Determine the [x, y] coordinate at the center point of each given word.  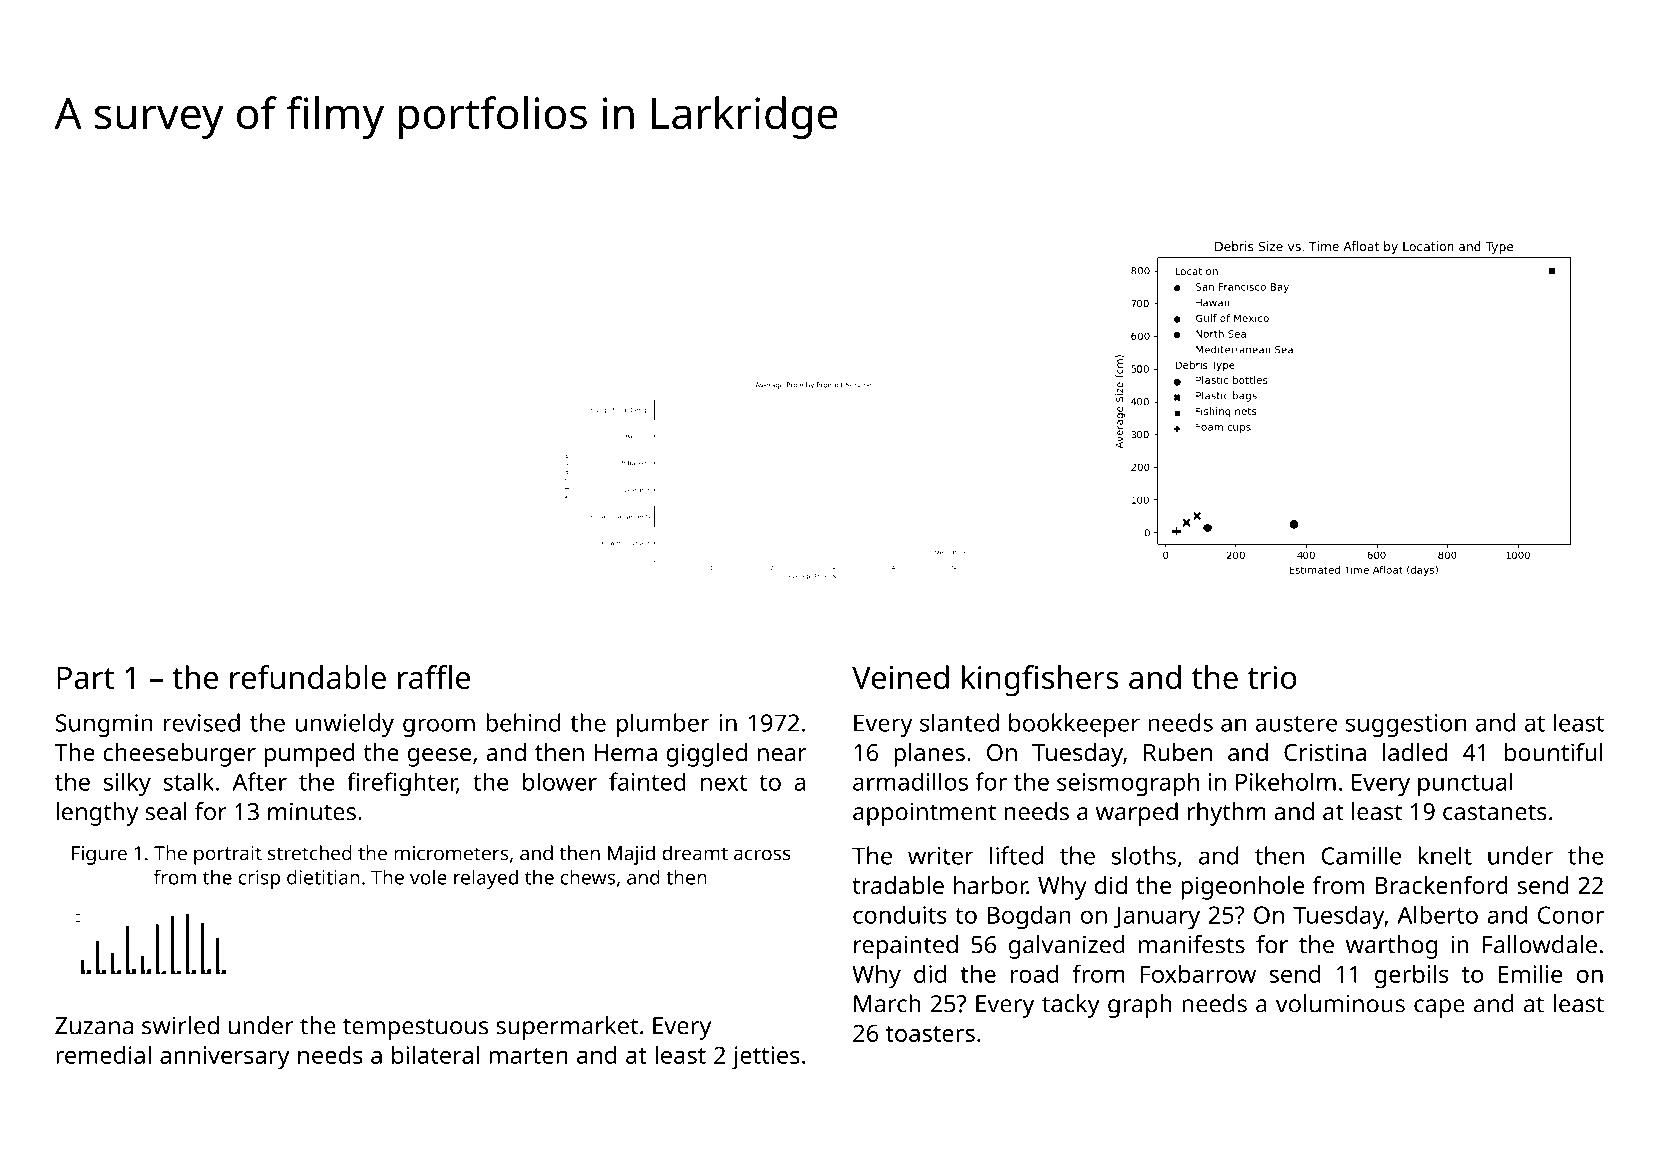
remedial [103, 1054]
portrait [228, 855]
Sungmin [104, 725]
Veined [900, 677]
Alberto [1437, 914]
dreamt [695, 853]
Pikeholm [1286, 781]
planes [929, 755]
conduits [900, 914]
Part [85, 677]
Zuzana [94, 1026]
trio [1272, 677]
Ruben [1178, 752]
